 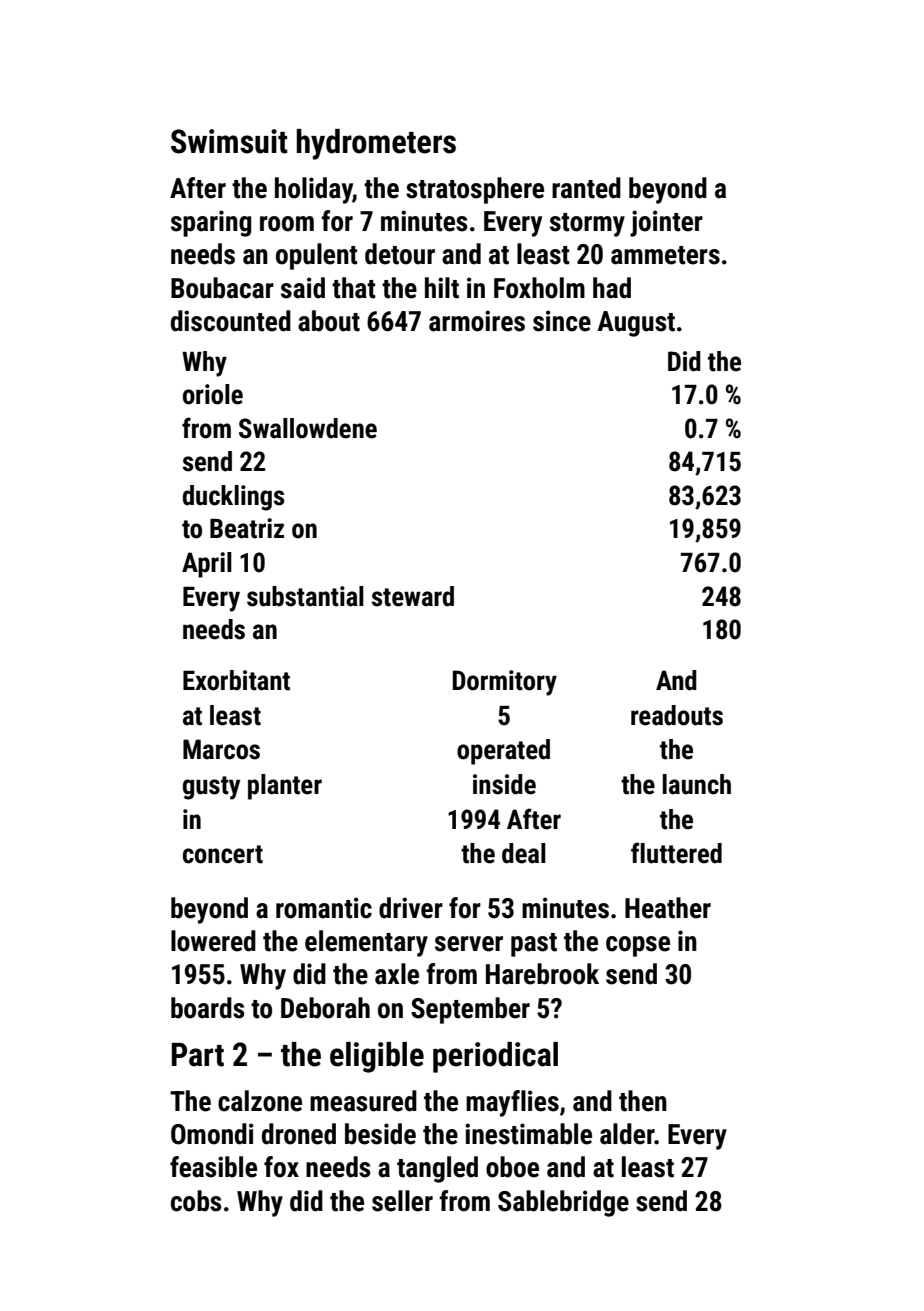 What do you see at coordinates (505, 683) in the page?
I see `Dormitory` at bounding box center [505, 683].
